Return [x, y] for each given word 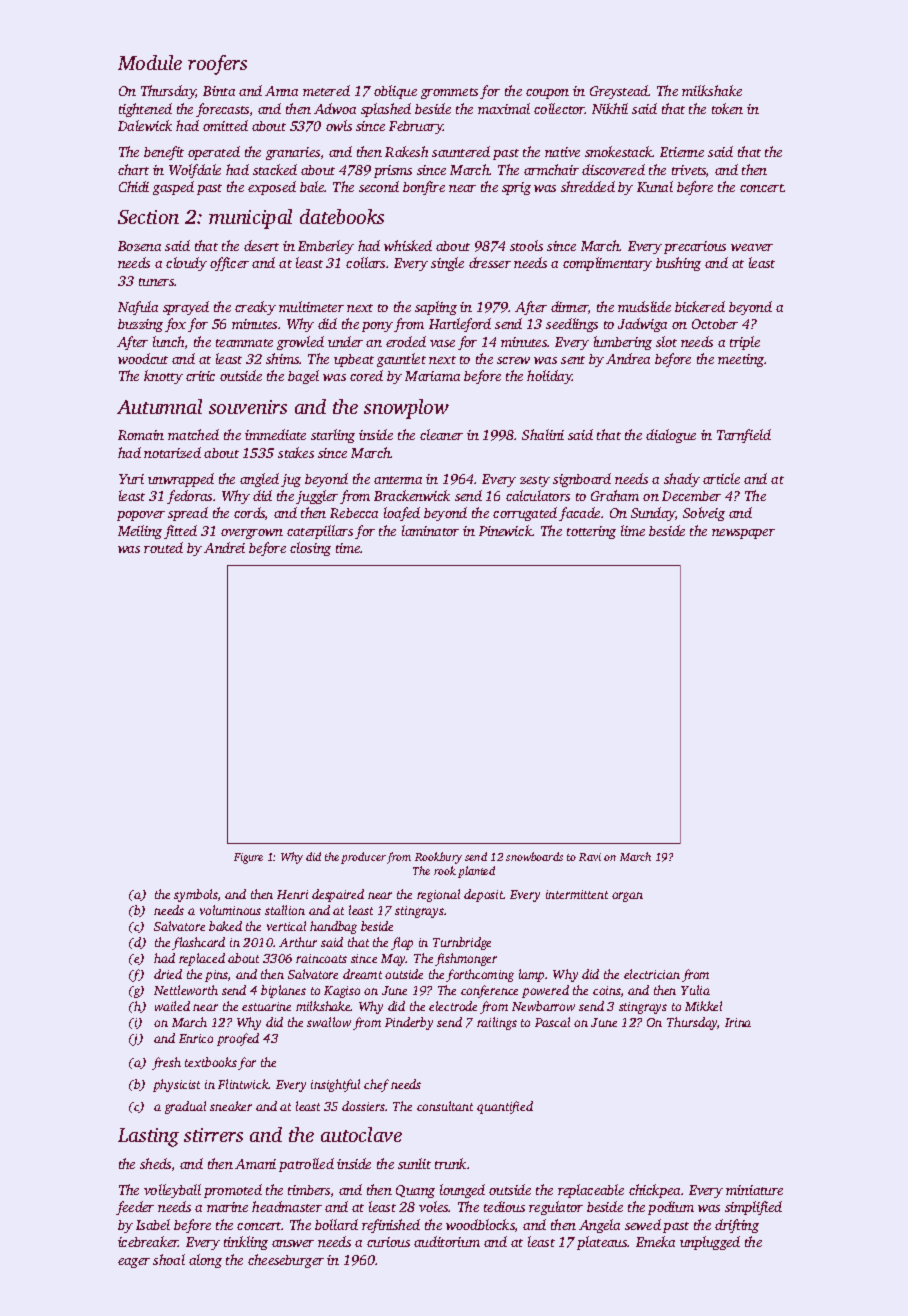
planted [476, 872]
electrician [652, 974]
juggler [317, 497]
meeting [741, 360]
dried [168, 974]
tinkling [246, 1243]
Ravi [590, 857]
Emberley [326, 247]
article [721, 478]
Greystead [619, 92]
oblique [395, 92]
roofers [217, 65]
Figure [248, 858]
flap [402, 943]
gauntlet [401, 360]
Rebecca [354, 513]
